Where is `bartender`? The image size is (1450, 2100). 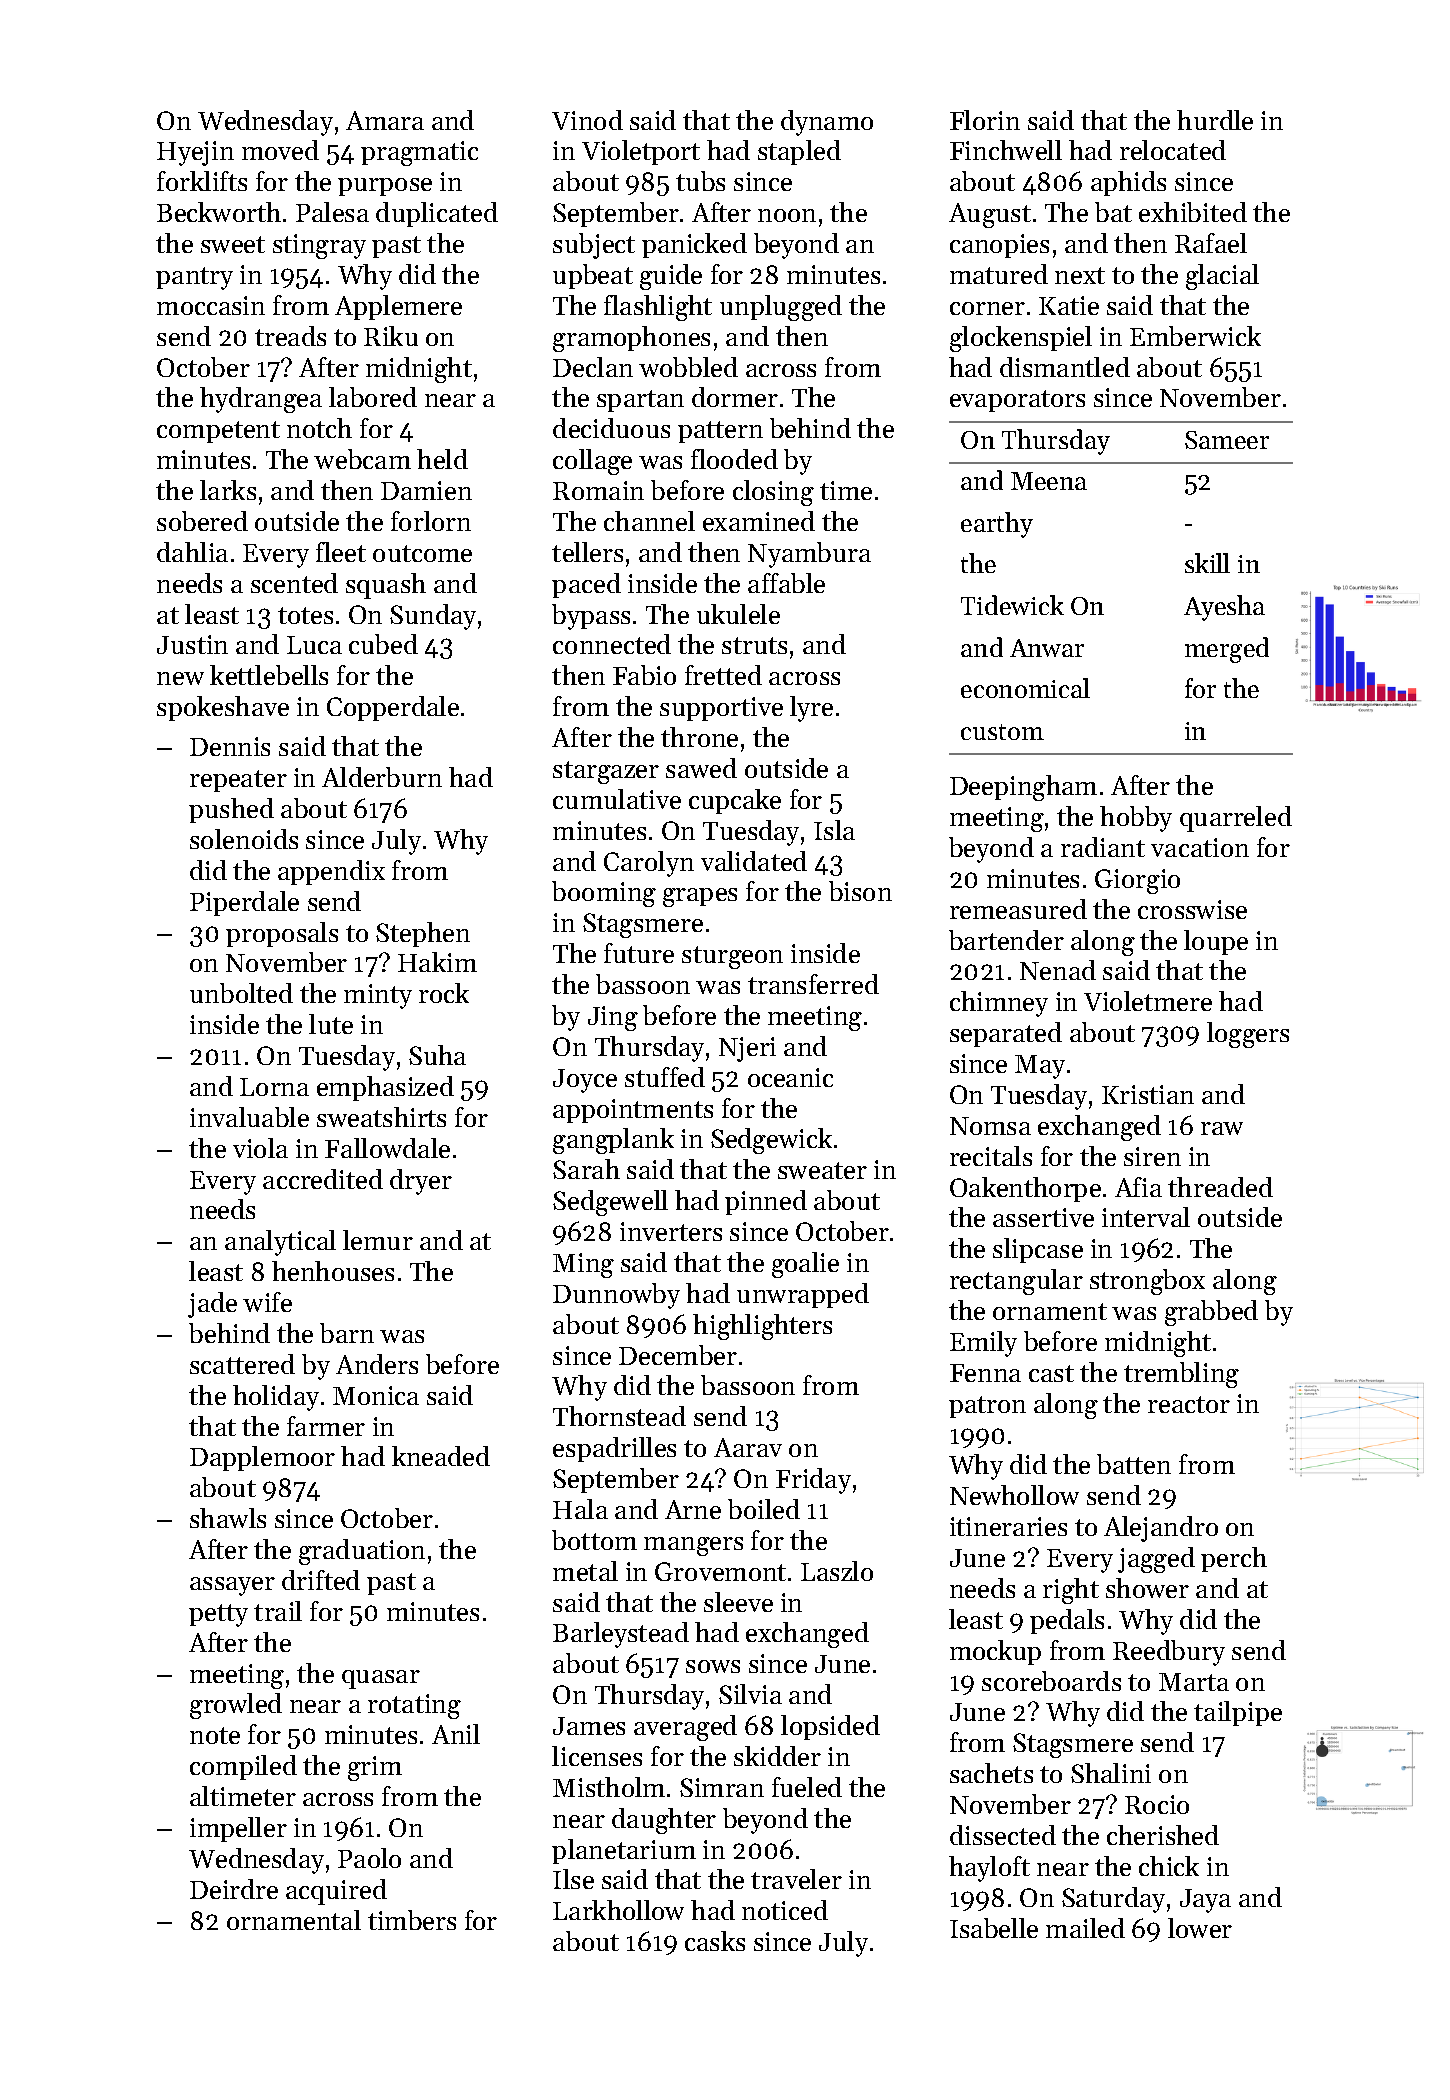
bartender is located at coordinates (1006, 940).
